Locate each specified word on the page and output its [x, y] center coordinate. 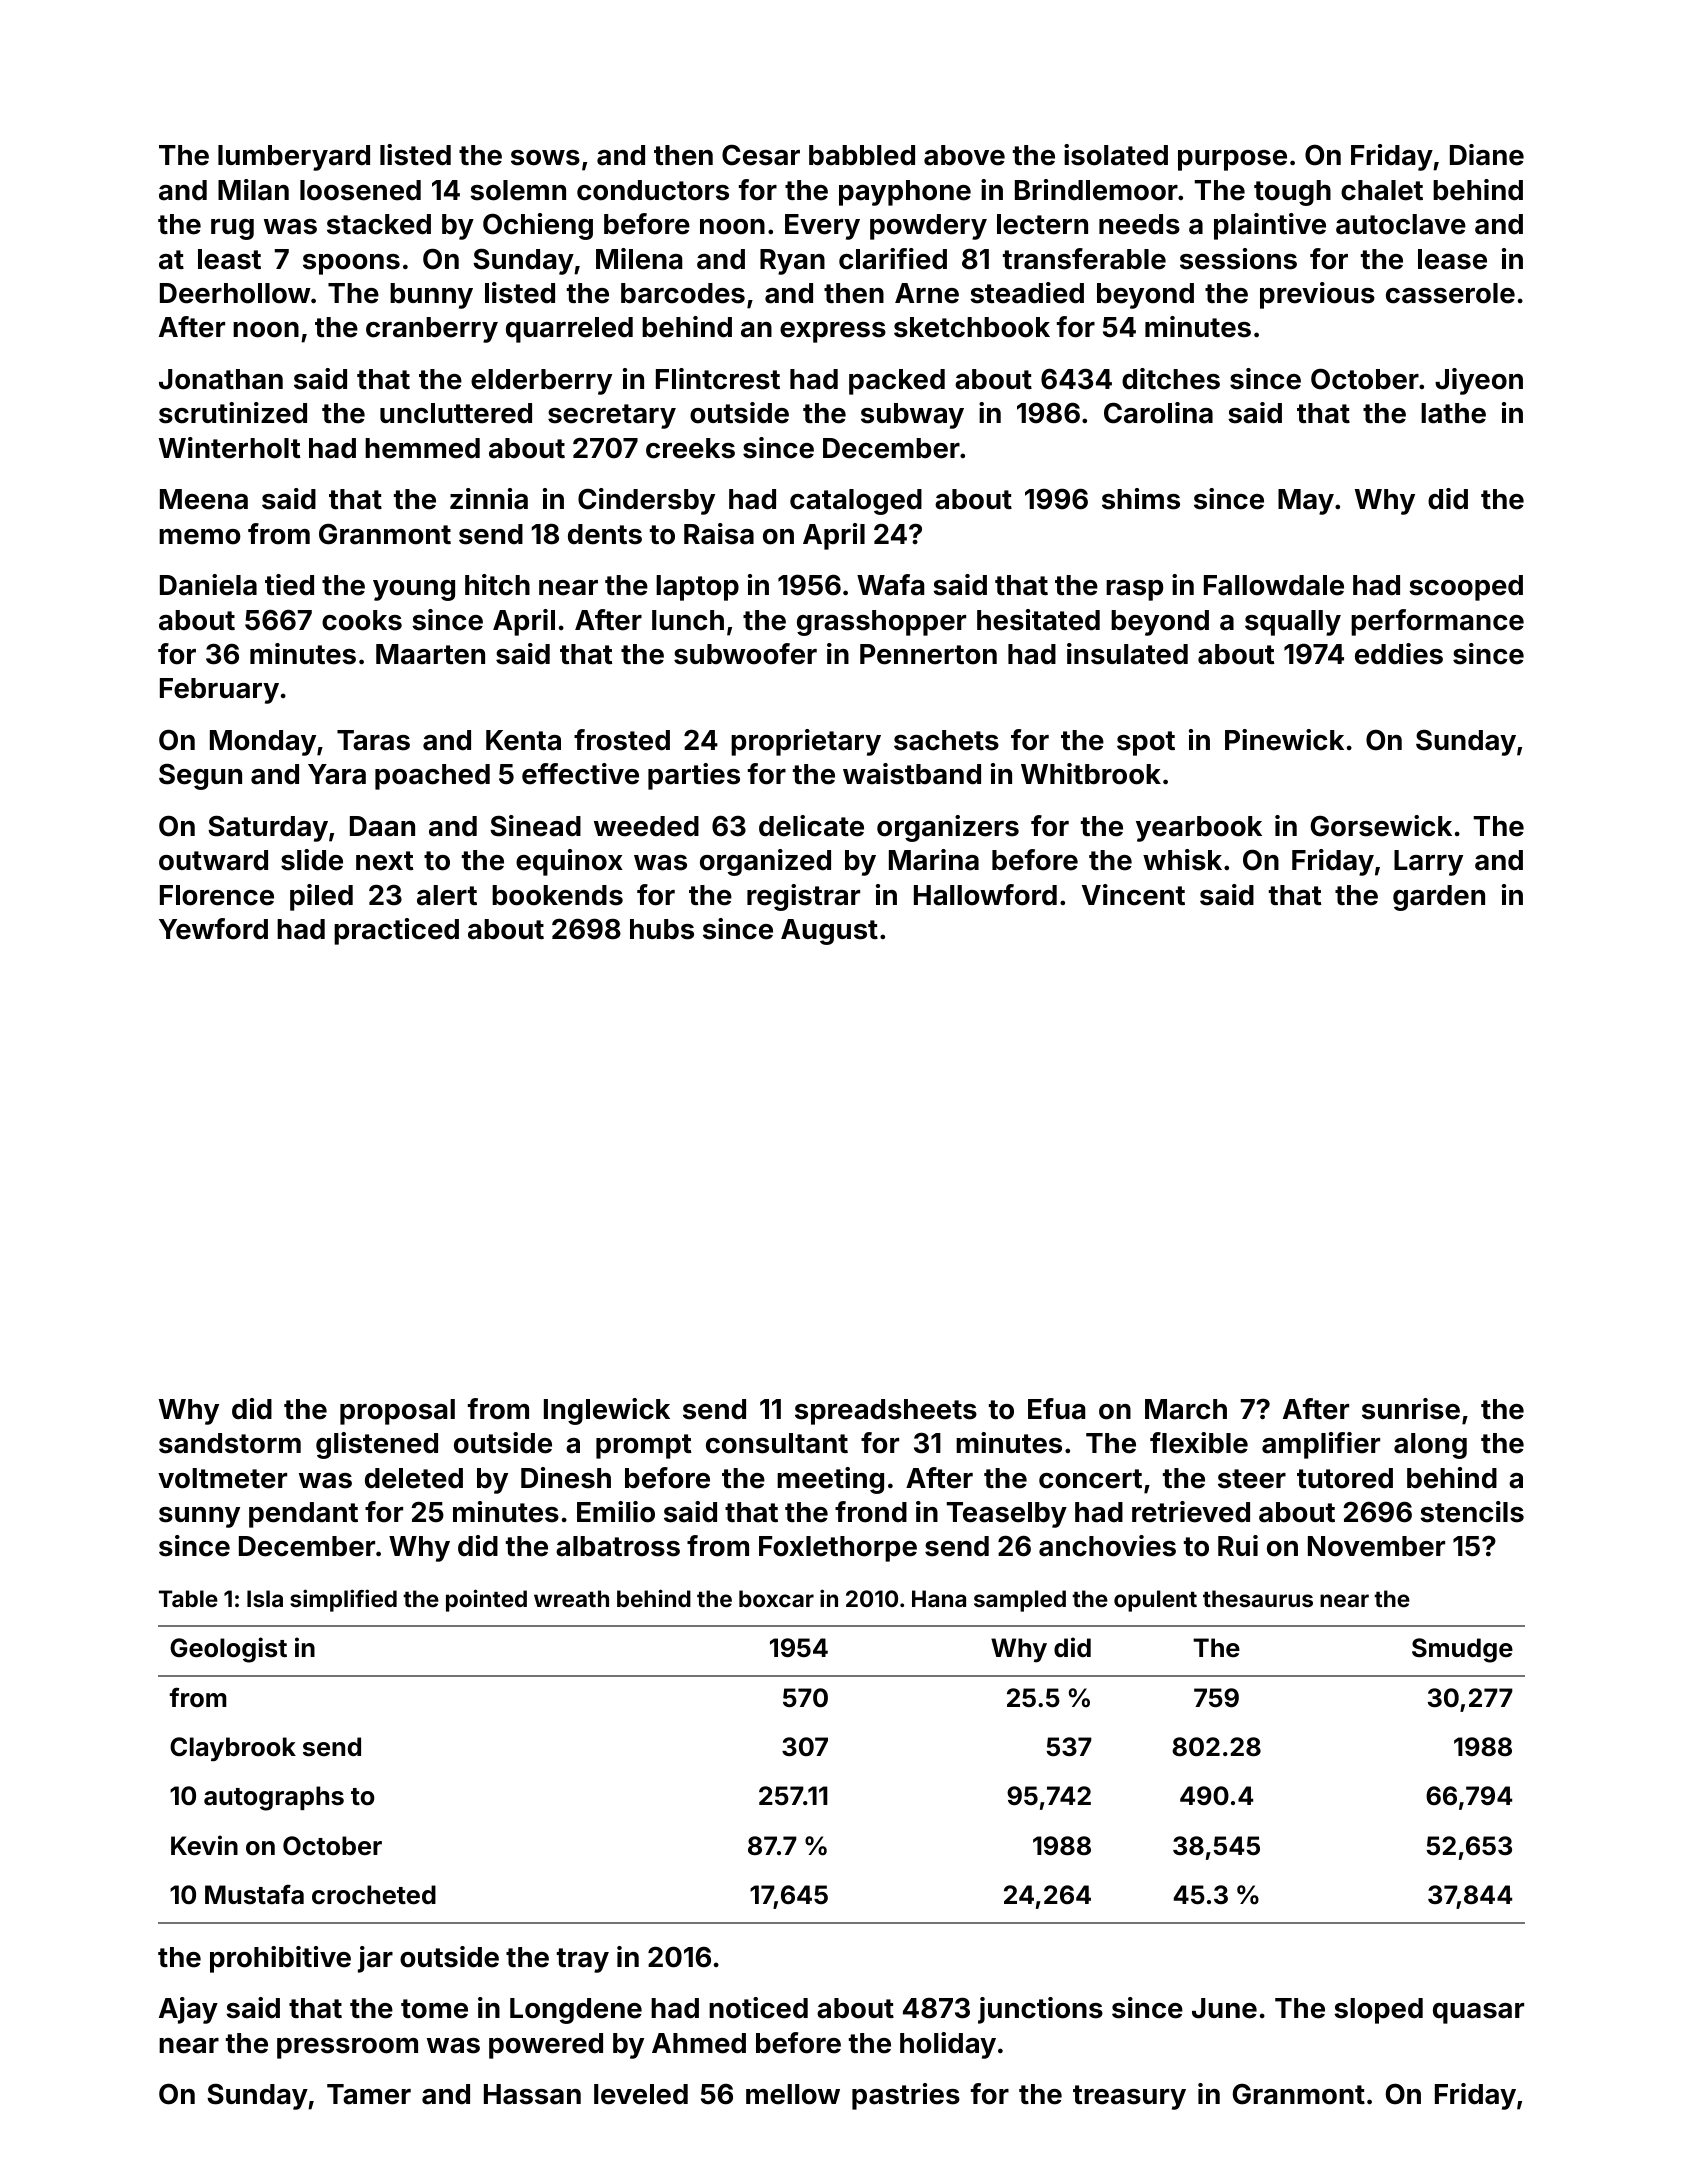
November [1376, 1546]
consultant [777, 1443]
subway [912, 416]
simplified [343, 1600]
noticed [758, 2008]
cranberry [432, 330]
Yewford [213, 929]
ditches [1171, 379]
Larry [1428, 863]
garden [1439, 898]
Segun [200, 776]
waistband [912, 774]
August [829, 932]
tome [434, 2009]
